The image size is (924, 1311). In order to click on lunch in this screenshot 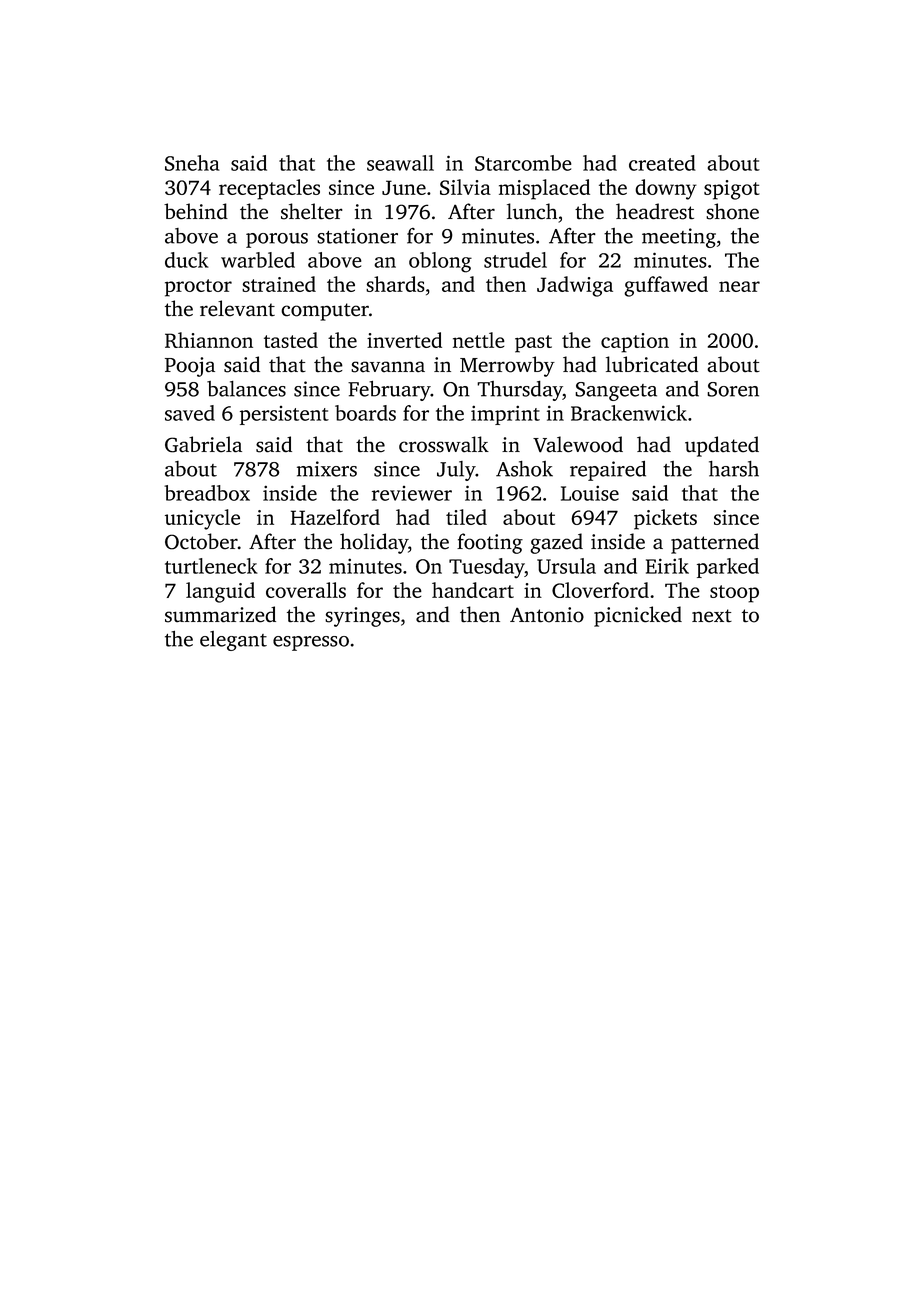, I will do `click(532, 211)`.
